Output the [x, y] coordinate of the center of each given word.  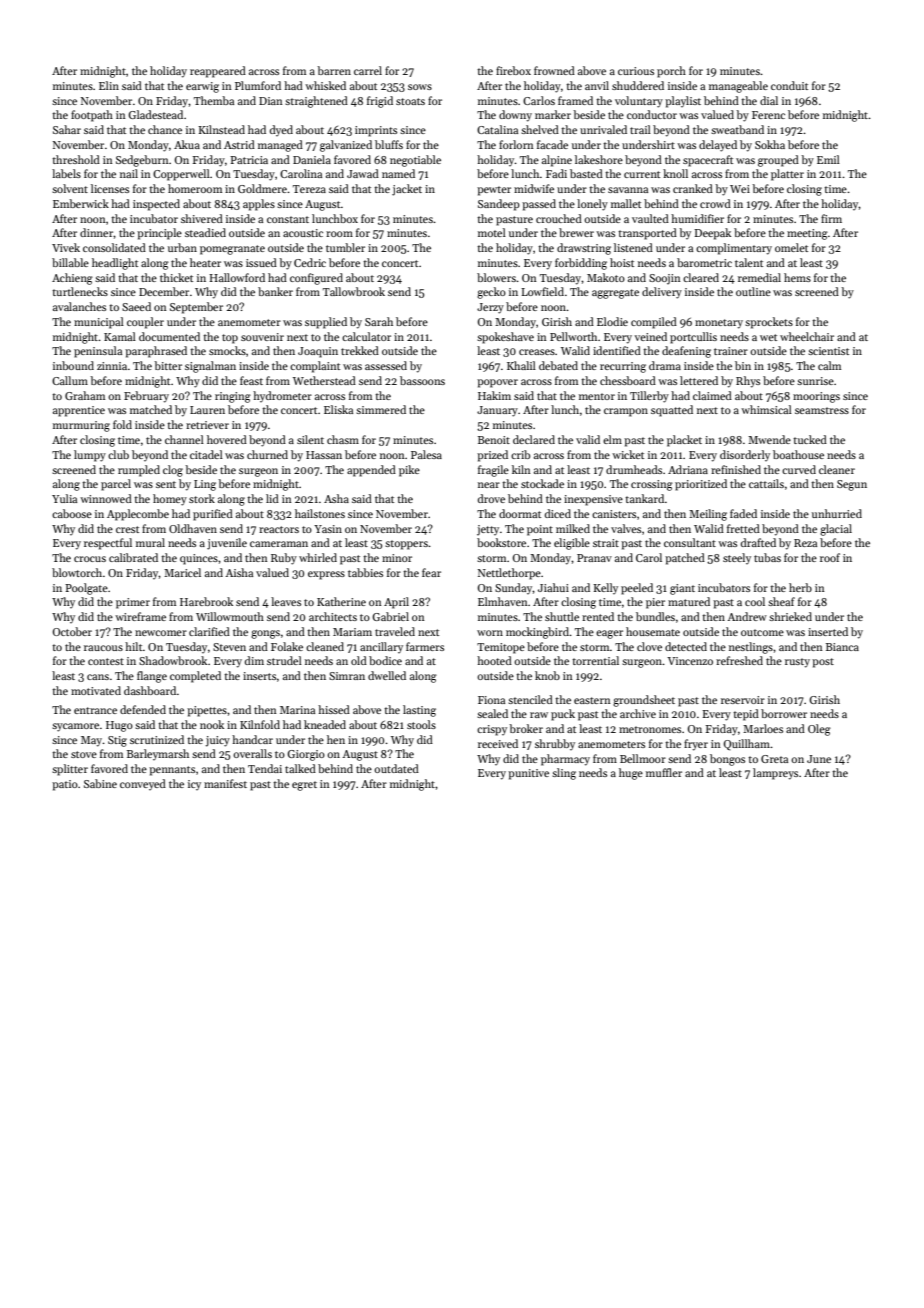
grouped [778, 161]
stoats [410, 101]
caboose [72, 513]
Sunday [514, 588]
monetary [719, 324]
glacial [836, 530]
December [164, 291]
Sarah [379, 321]
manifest [225, 783]
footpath [92, 116]
